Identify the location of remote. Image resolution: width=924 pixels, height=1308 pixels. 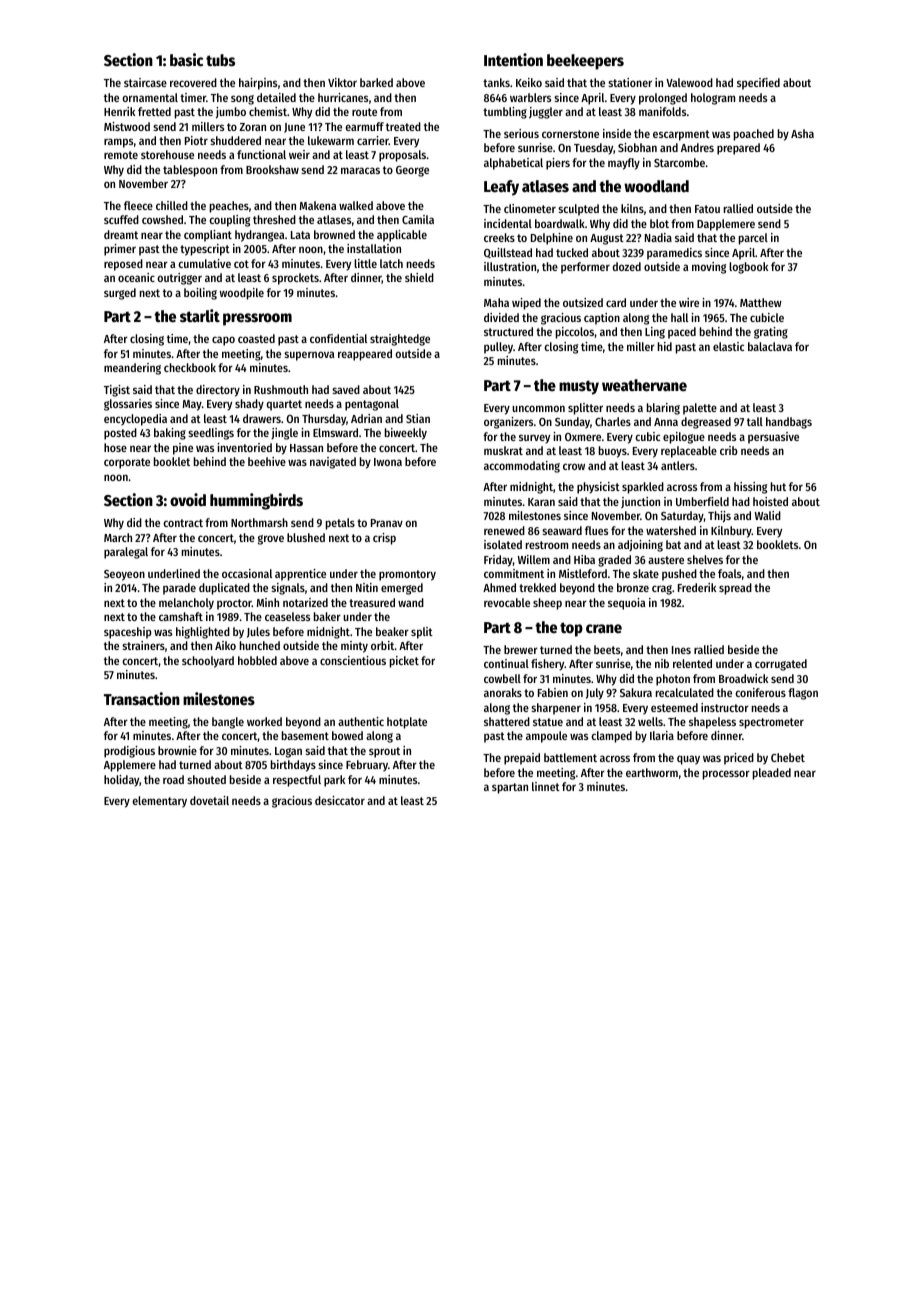
(121, 155).
